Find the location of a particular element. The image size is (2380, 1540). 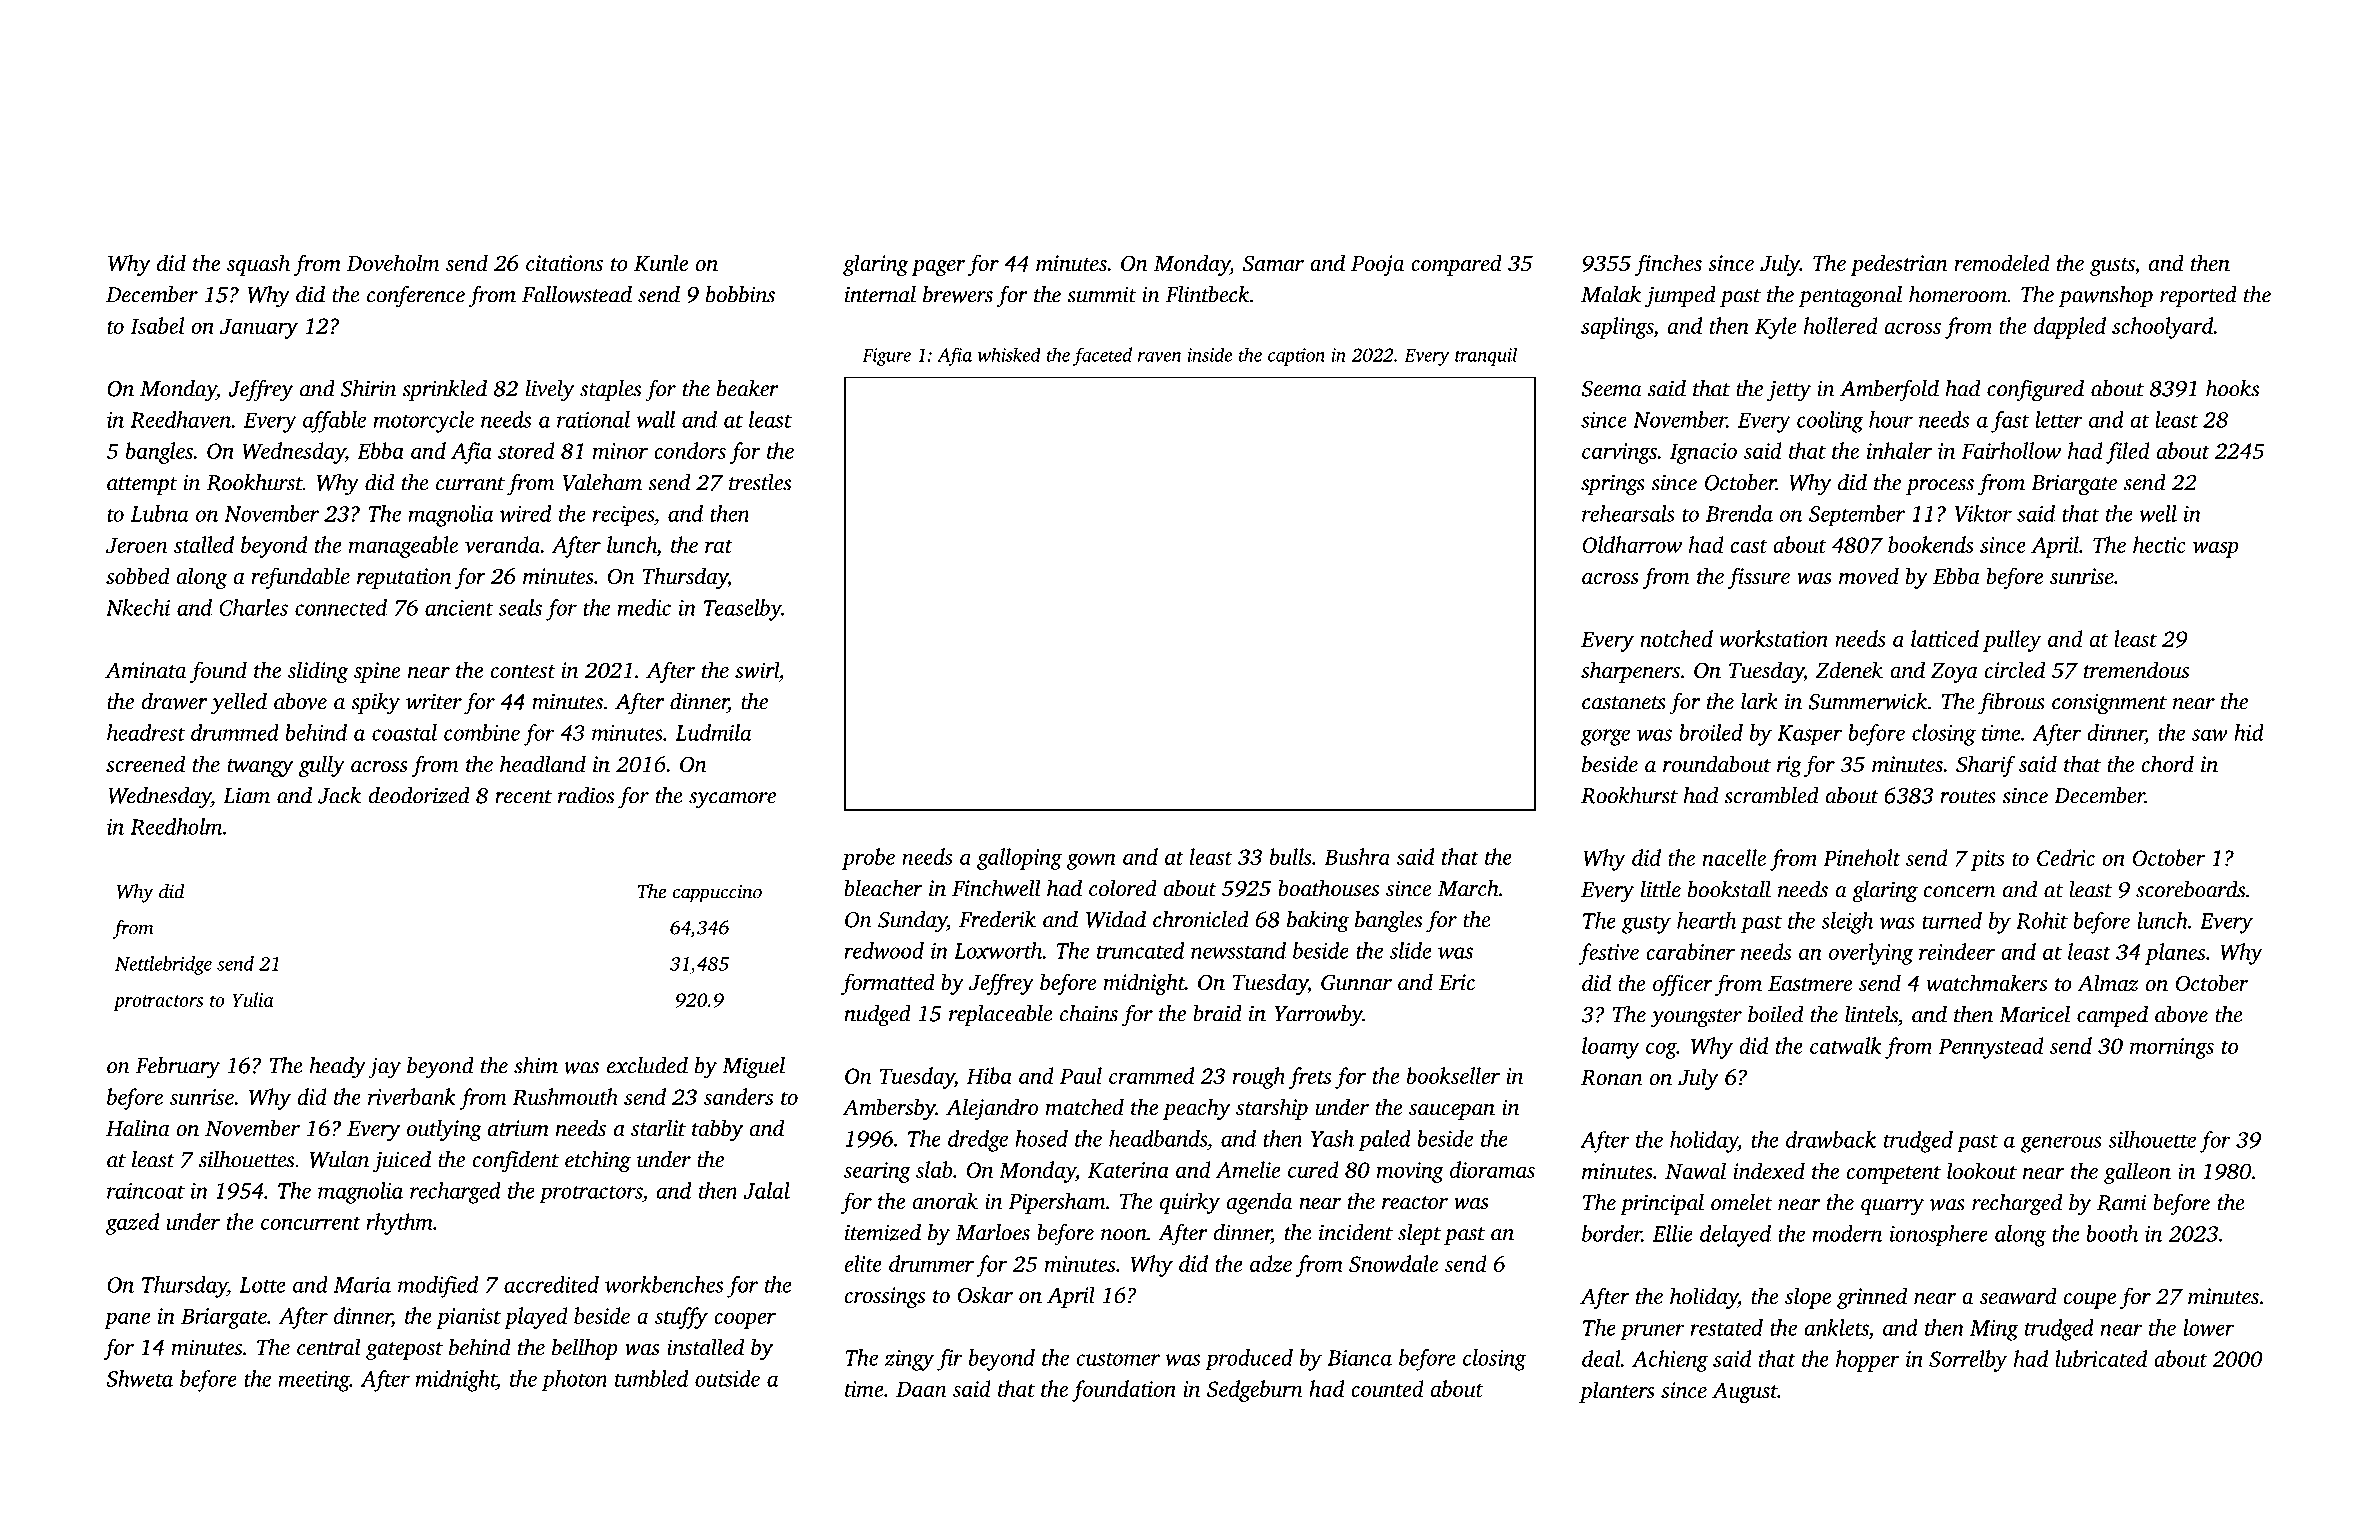

hooks is located at coordinates (2232, 388).
